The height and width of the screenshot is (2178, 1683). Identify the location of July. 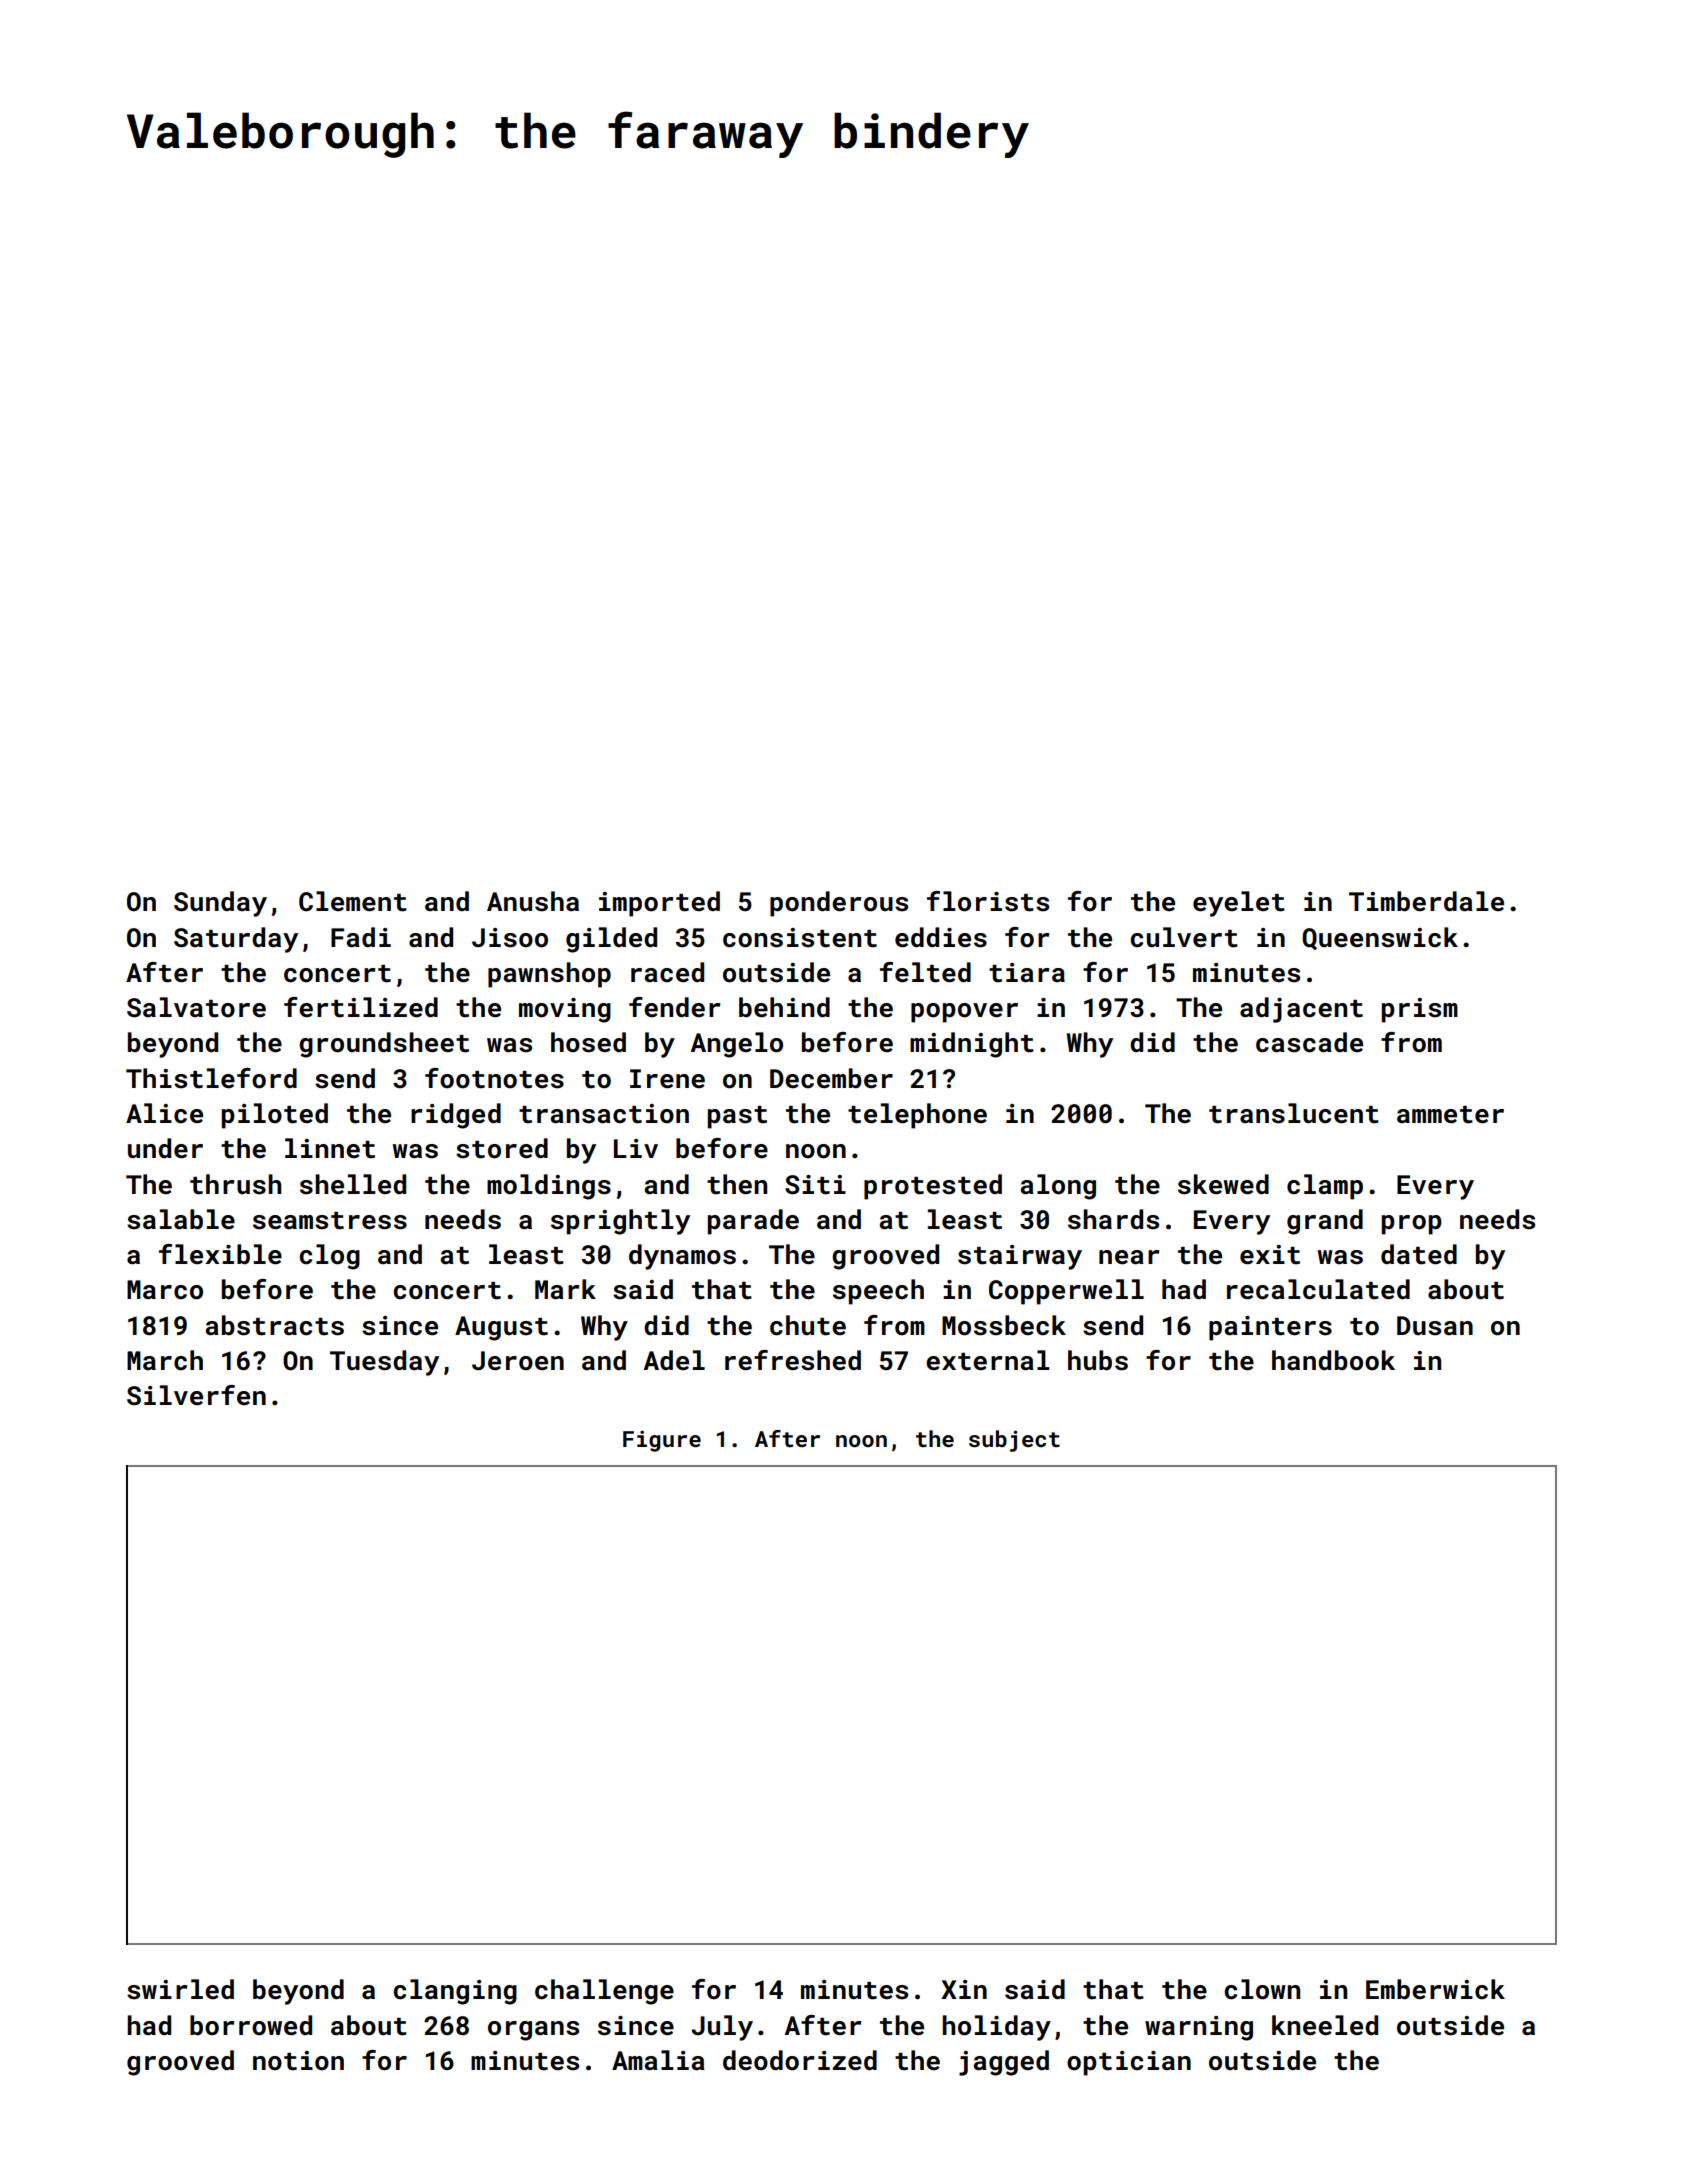
(722, 2028).
